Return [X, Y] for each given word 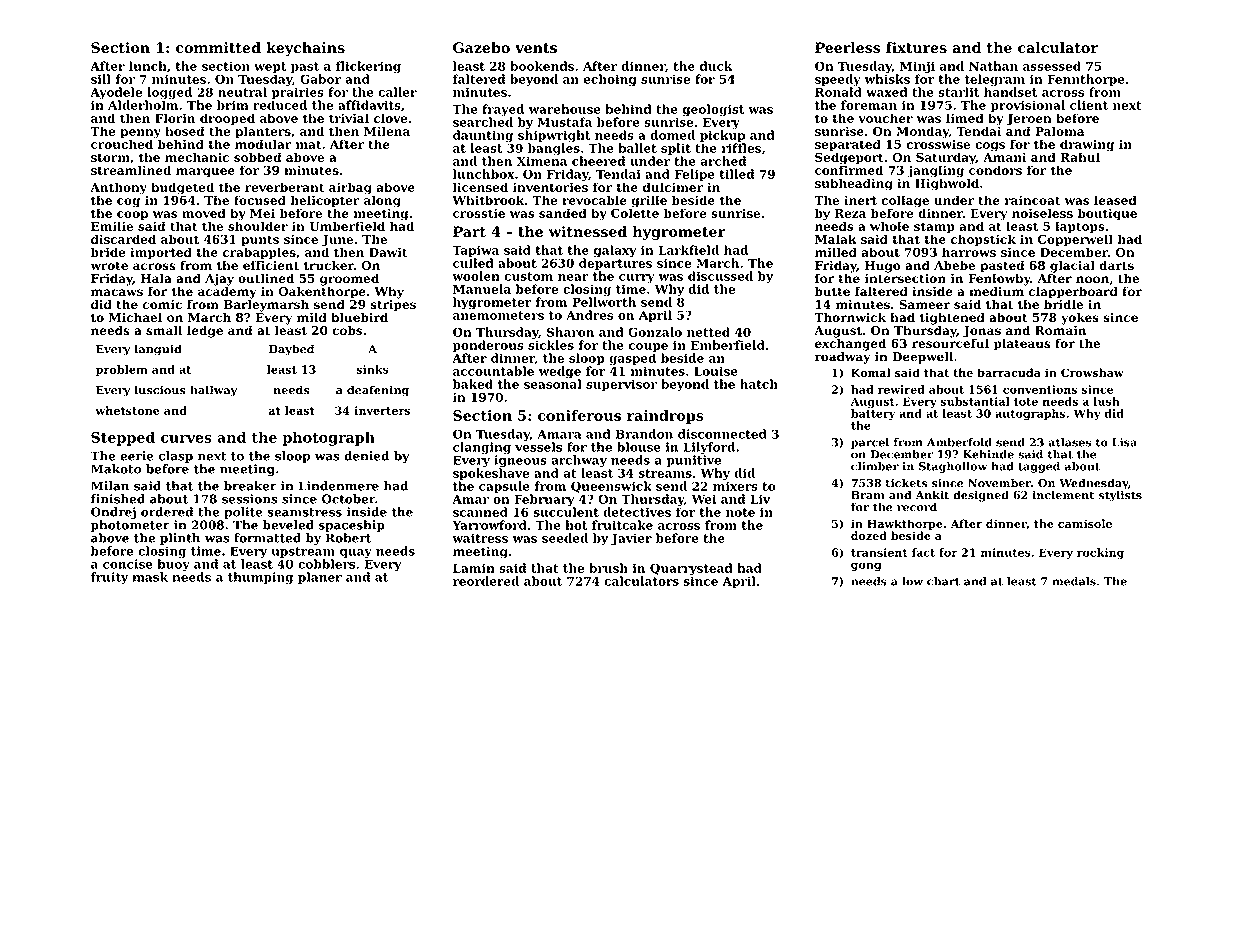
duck [716, 66]
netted [708, 332]
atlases [1069, 442]
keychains [305, 49]
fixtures [916, 47]
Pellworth [604, 302]
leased [1115, 200]
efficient [271, 265]
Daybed [291, 350]
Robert [348, 538]
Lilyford [709, 448]
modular [263, 144]
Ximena [542, 161]
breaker [250, 486]
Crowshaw [1092, 372]
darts [1116, 265]
